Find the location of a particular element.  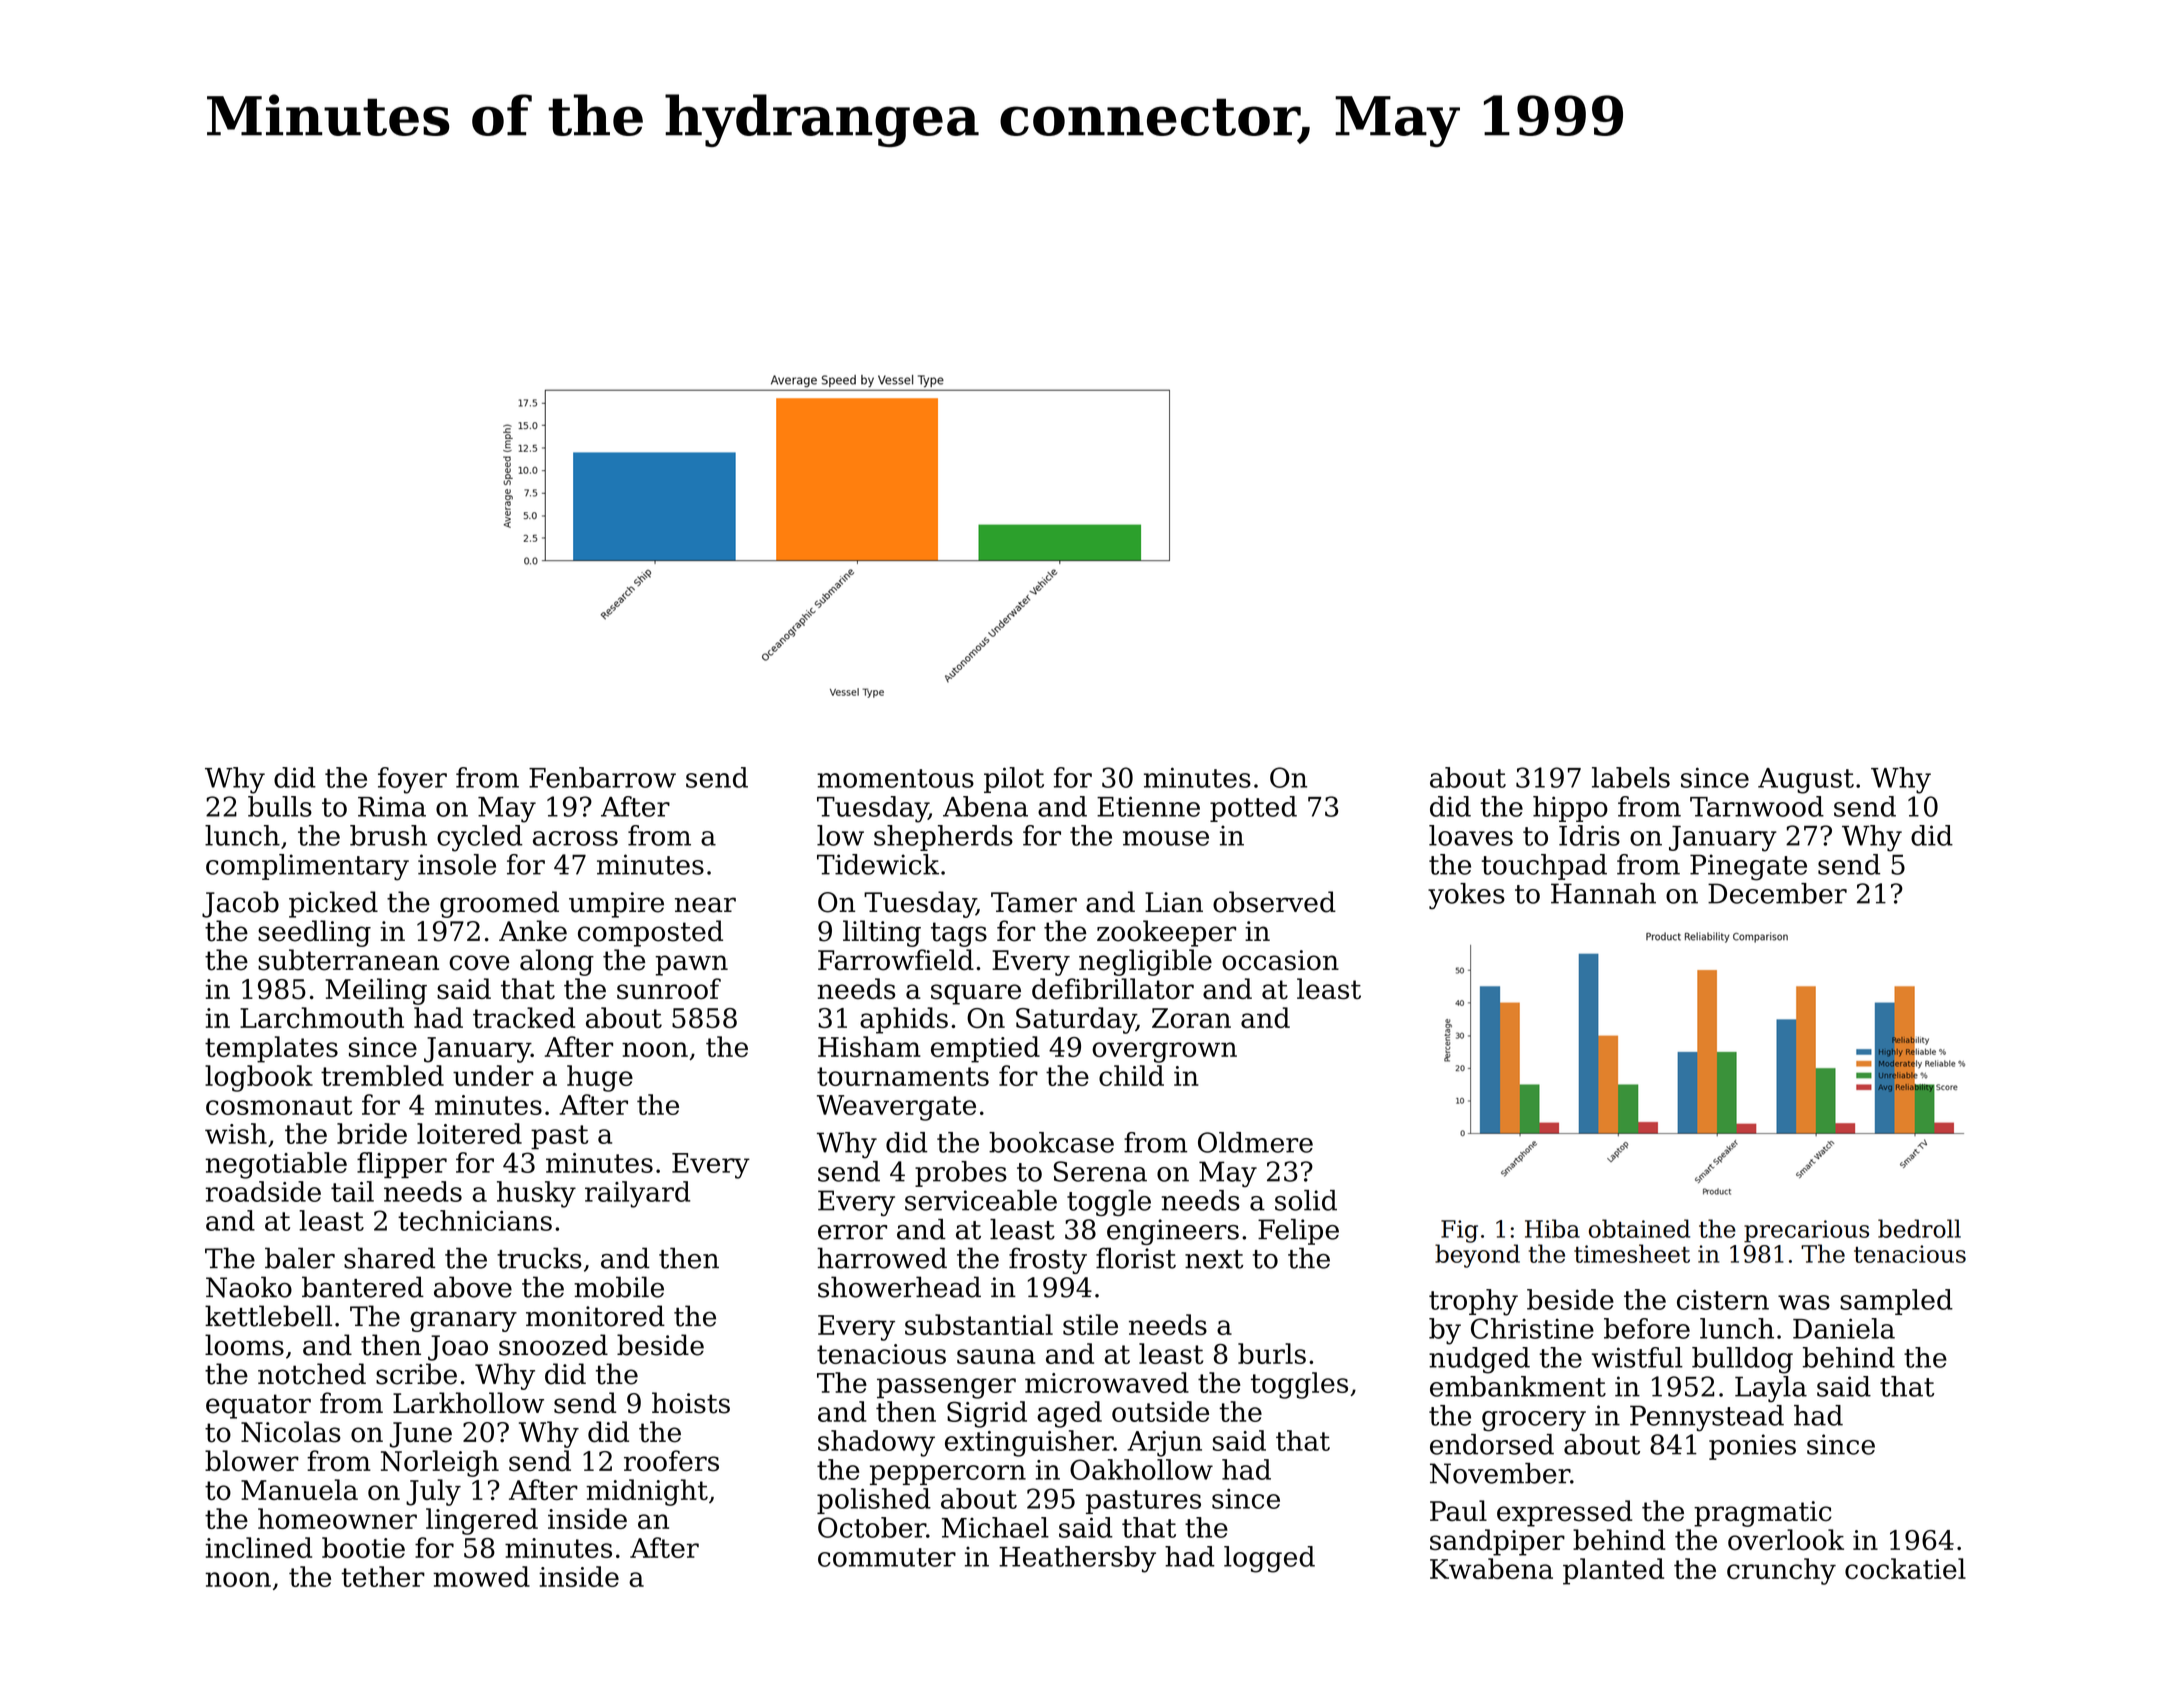

Layla is located at coordinates (1771, 1389).
